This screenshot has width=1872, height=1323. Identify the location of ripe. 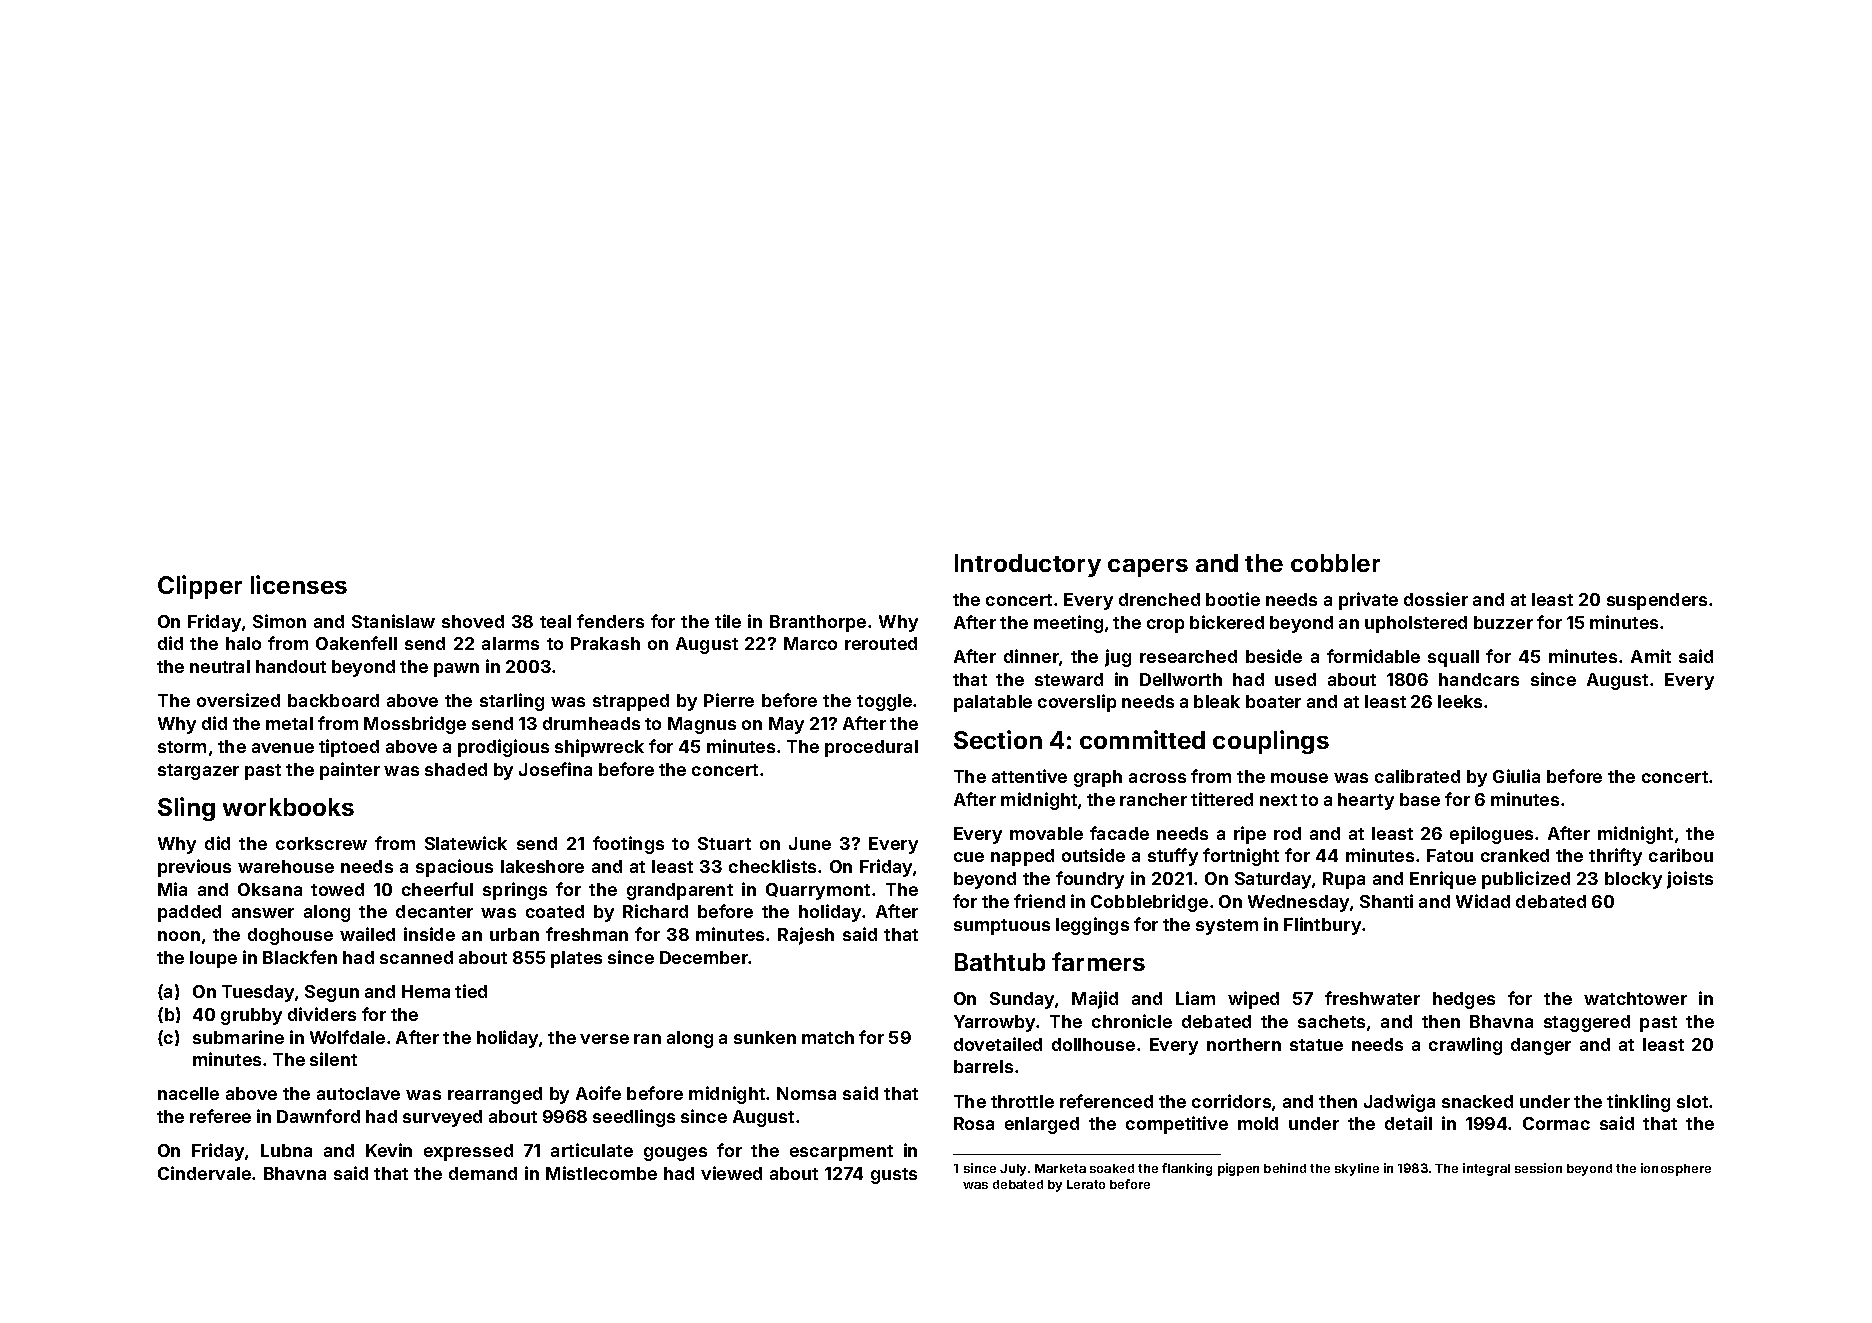
(1250, 835).
